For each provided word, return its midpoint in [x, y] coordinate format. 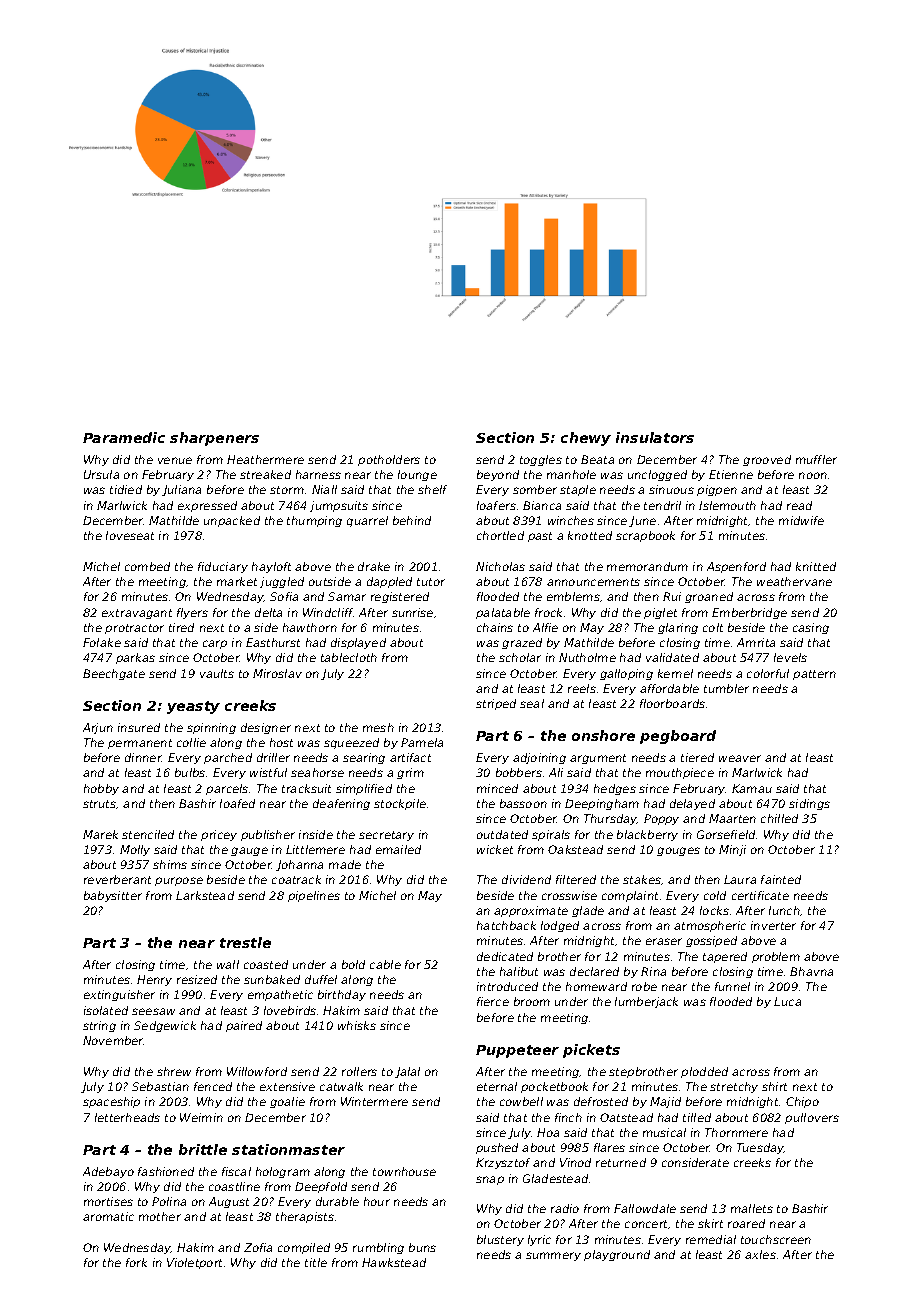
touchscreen [776, 1239]
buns [422, 1247]
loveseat [130, 535]
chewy [586, 439]
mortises [108, 1201]
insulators [655, 437]
